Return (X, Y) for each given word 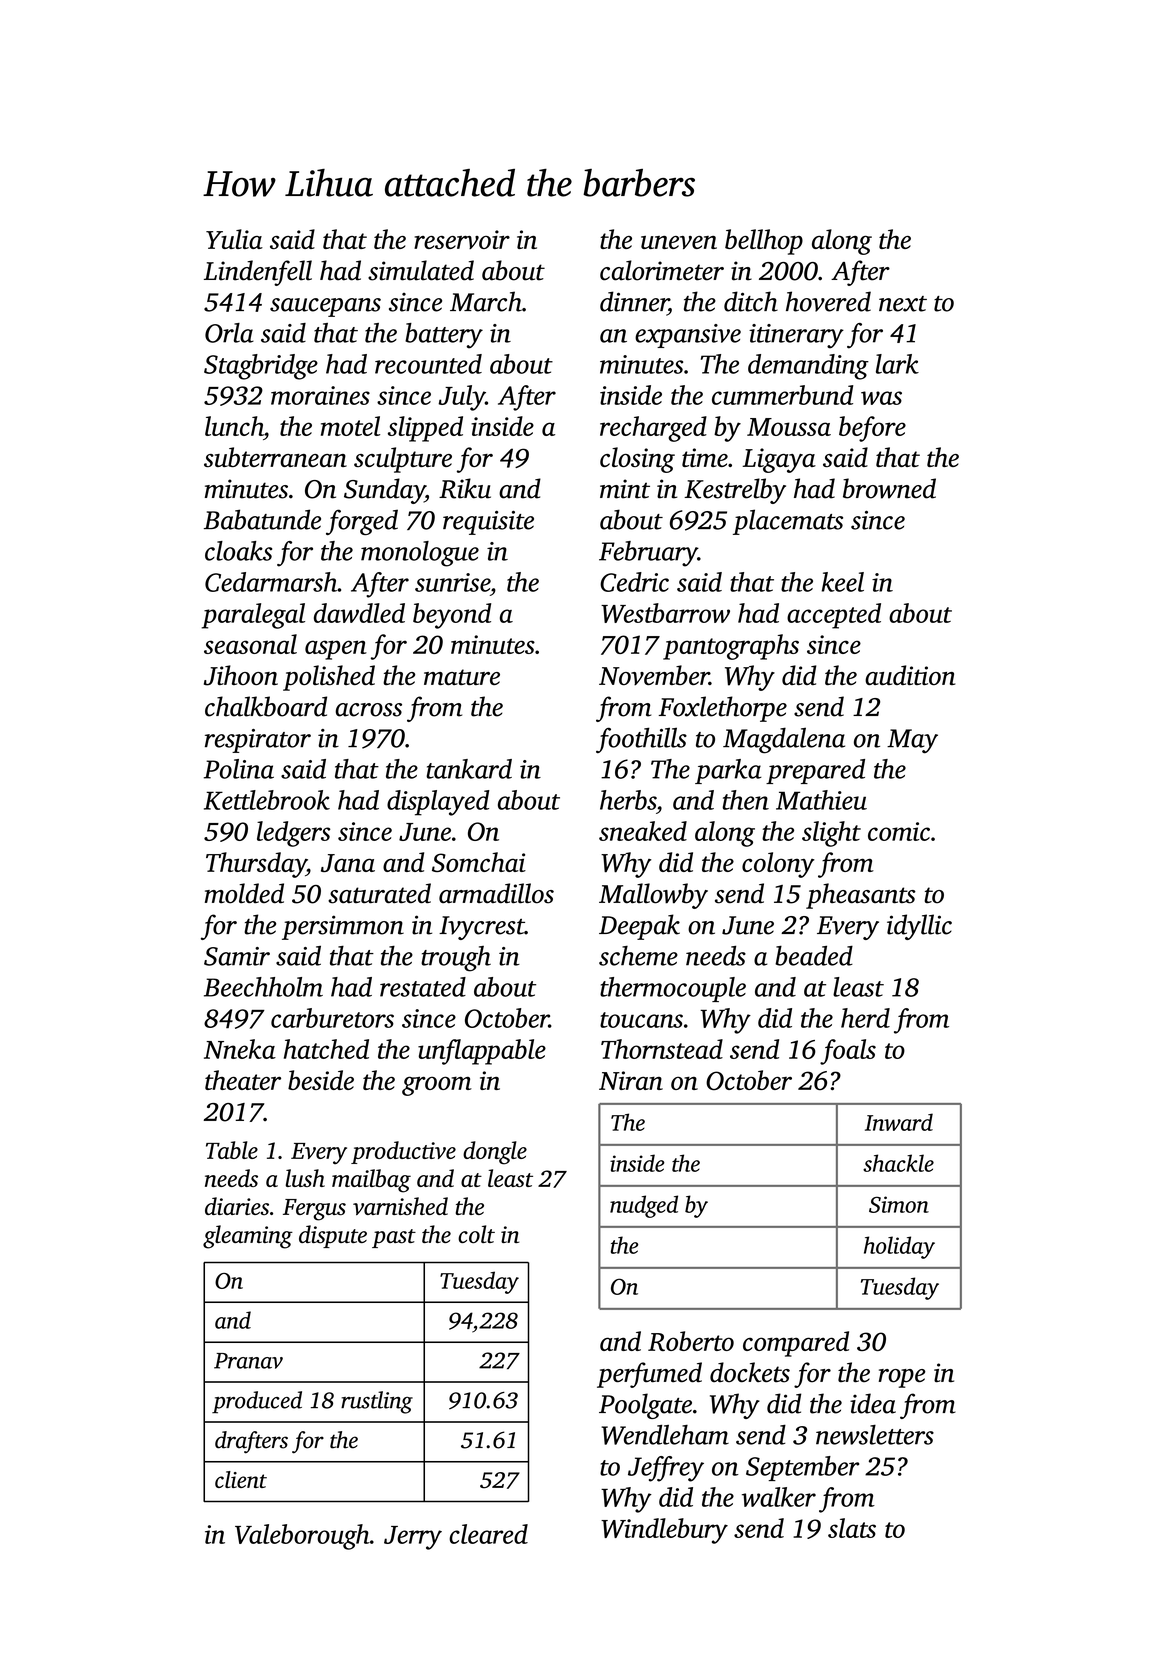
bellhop (764, 242)
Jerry (413, 1538)
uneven (679, 242)
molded (244, 893)
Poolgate (645, 1406)
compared (796, 1344)
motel (350, 426)
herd (865, 1018)
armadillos (496, 893)
